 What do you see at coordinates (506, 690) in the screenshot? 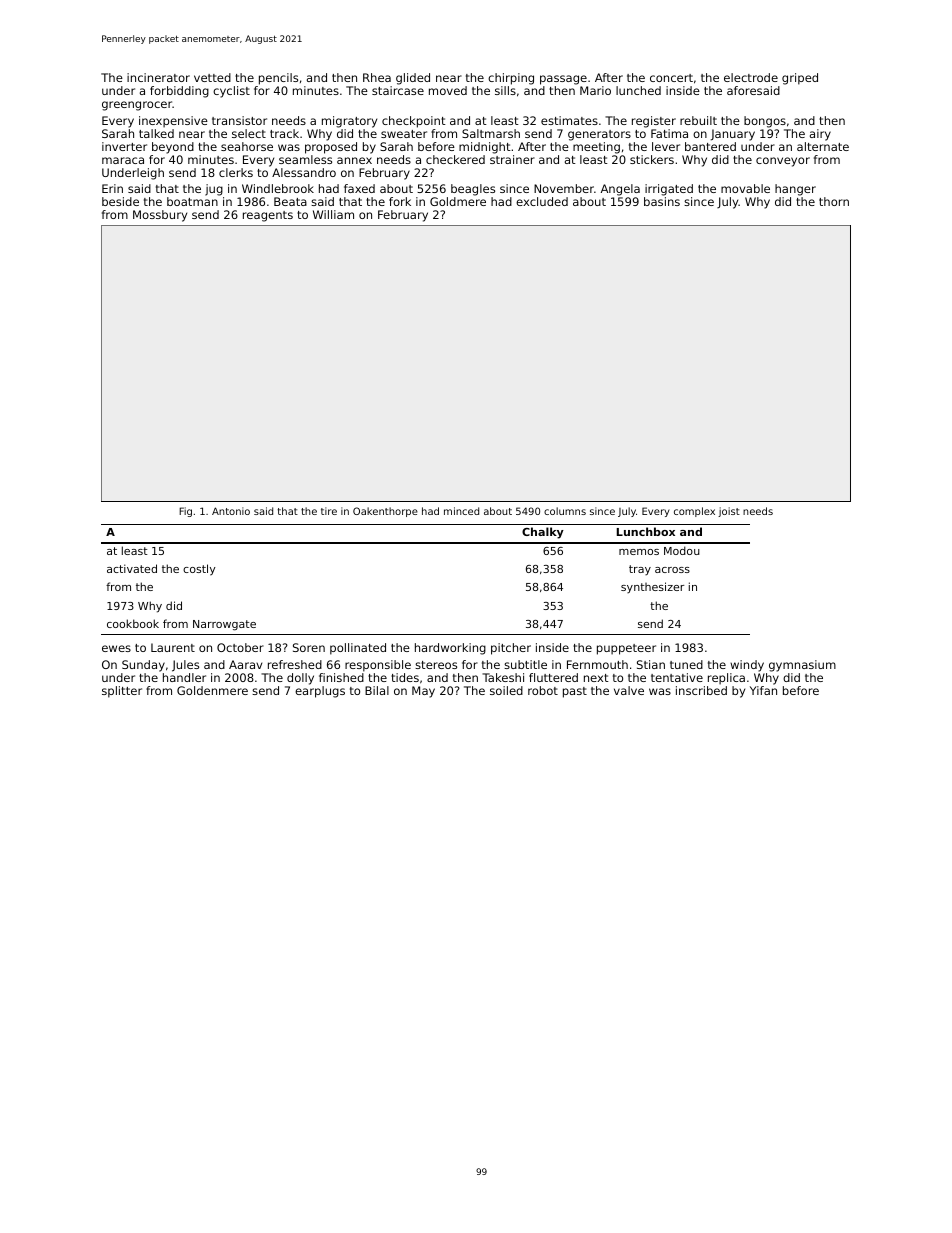
I see `soiled` at bounding box center [506, 690].
